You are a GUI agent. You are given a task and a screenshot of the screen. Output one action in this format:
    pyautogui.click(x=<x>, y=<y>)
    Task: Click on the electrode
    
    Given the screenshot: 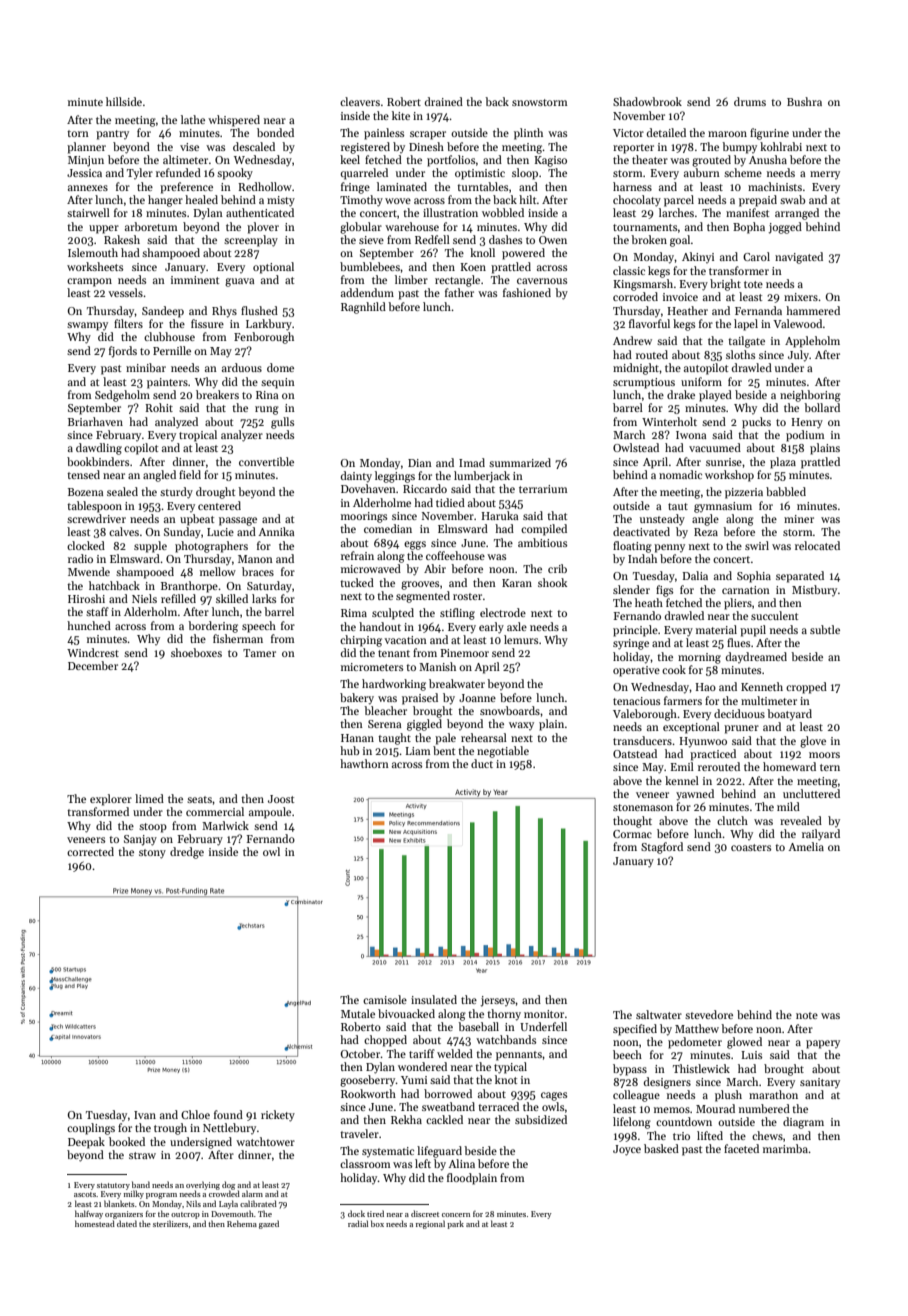 What is the action you would take?
    pyautogui.click(x=503, y=612)
